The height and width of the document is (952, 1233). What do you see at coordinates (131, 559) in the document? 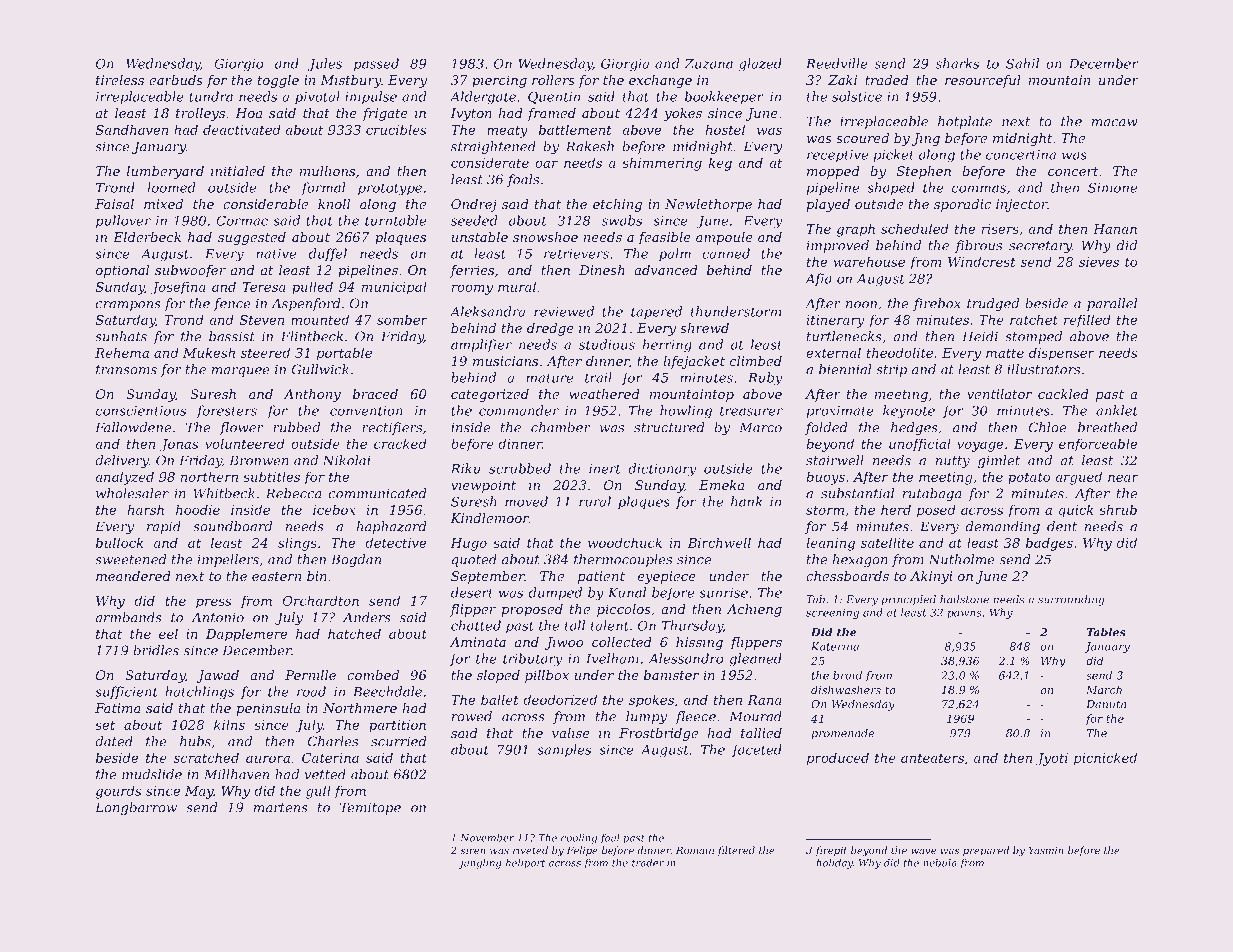
I see `sweetened` at bounding box center [131, 559].
